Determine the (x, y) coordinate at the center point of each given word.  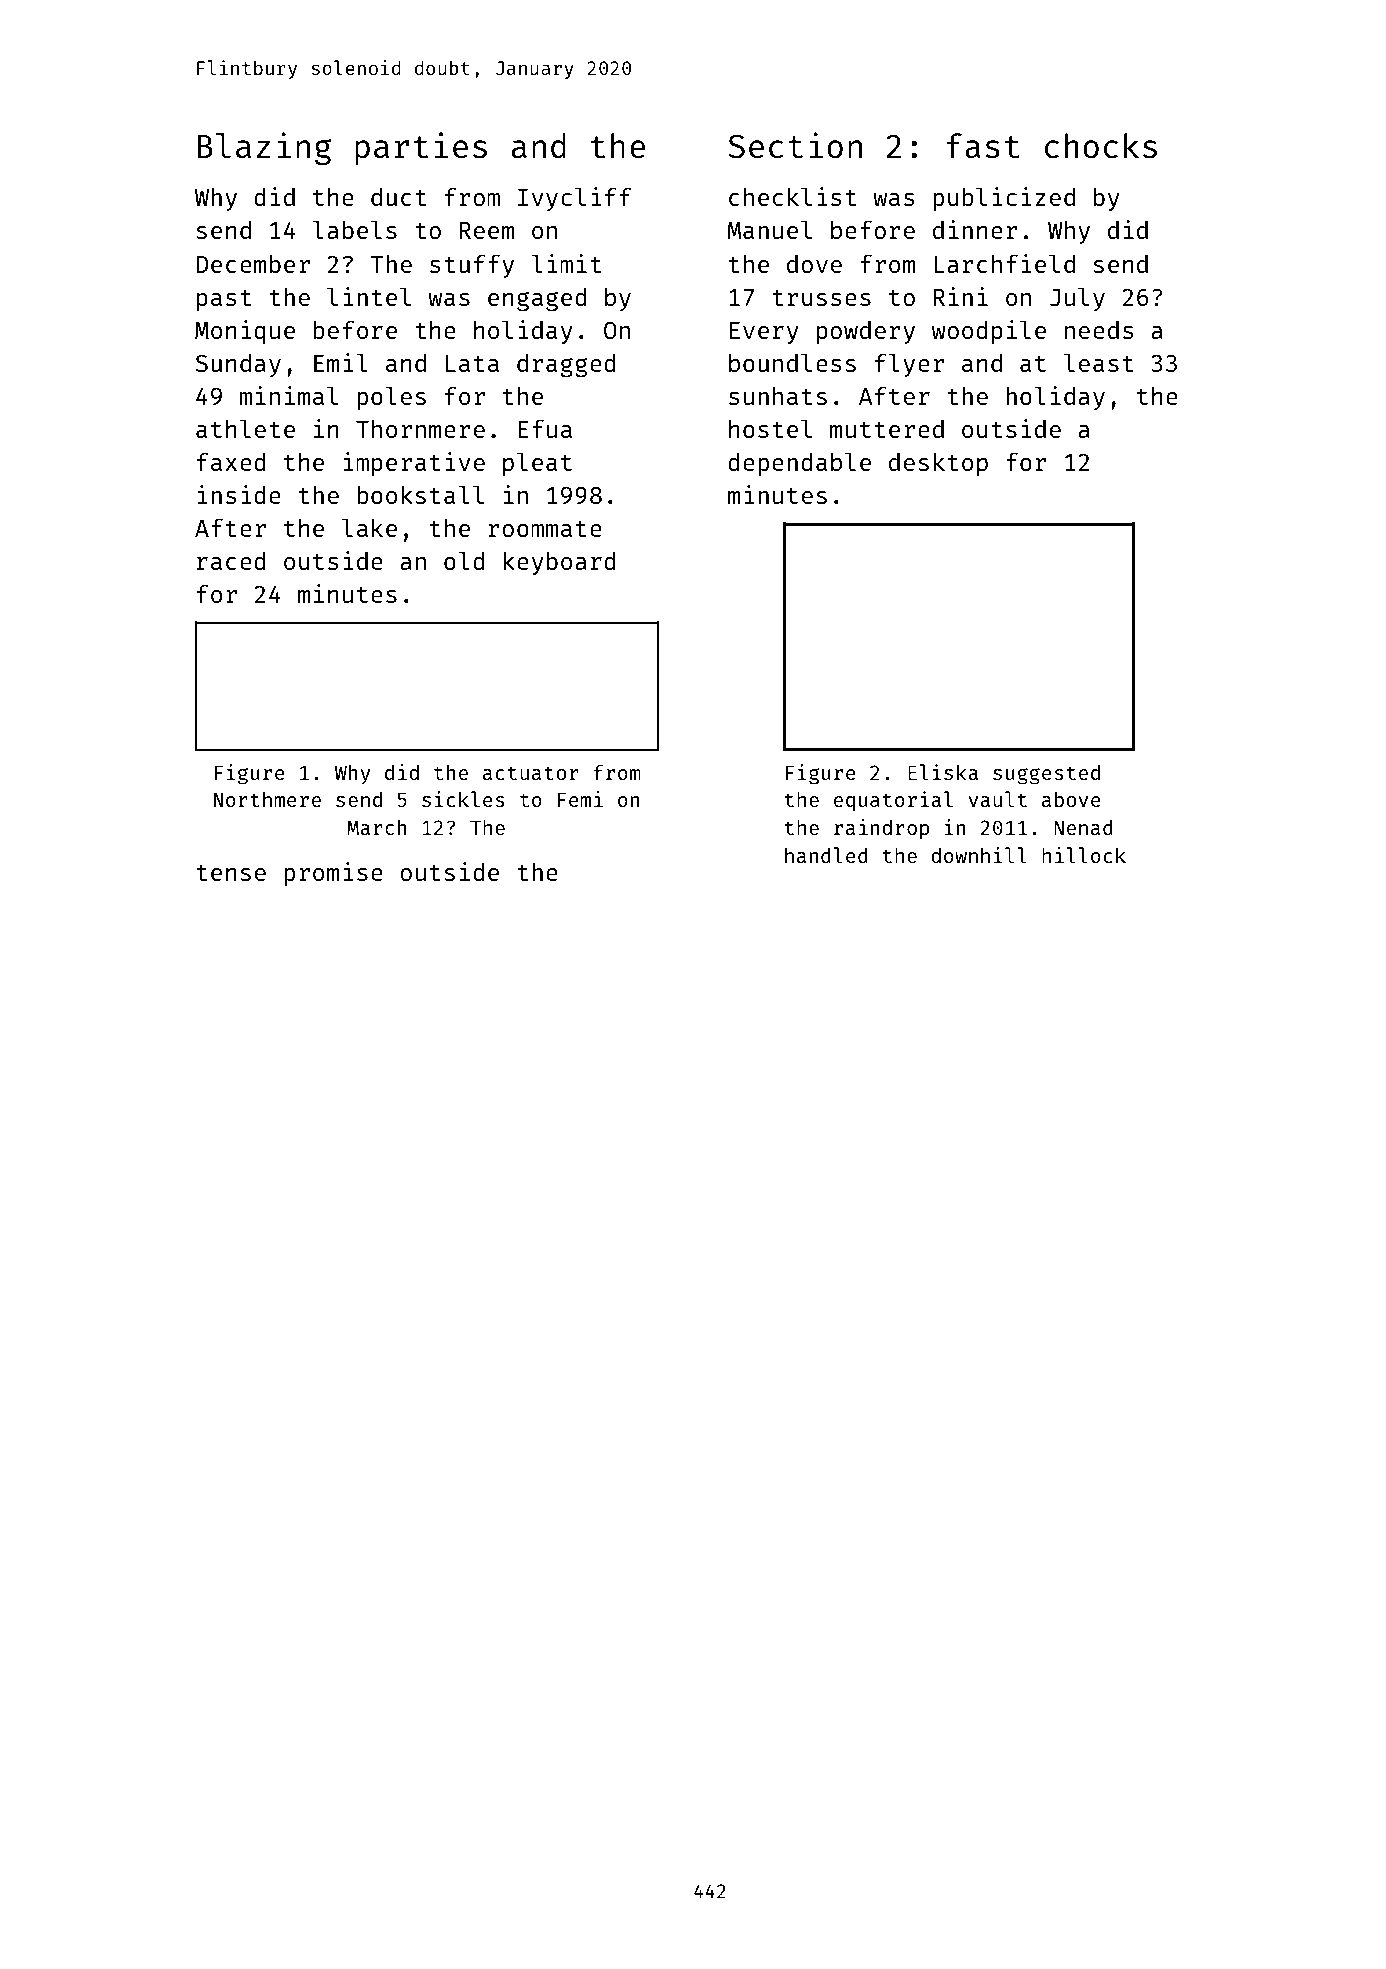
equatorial (893, 801)
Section (795, 145)
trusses (821, 298)
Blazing (264, 148)
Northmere (267, 799)
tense (231, 873)
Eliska (943, 772)
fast (983, 146)
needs (1099, 330)
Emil (341, 362)
